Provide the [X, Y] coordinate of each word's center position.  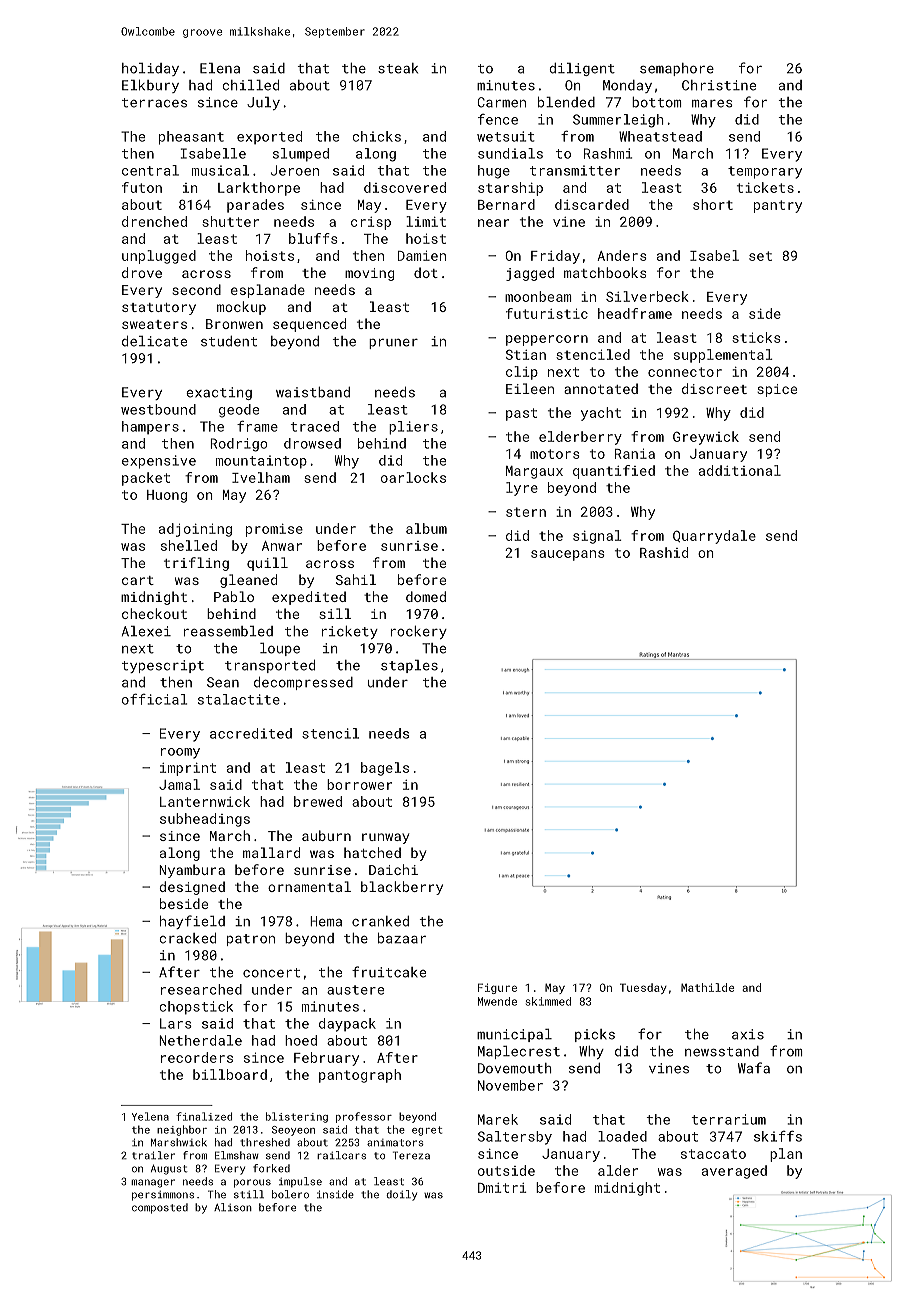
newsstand [722, 1051]
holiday [150, 69]
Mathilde [708, 987]
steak [398, 68]
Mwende [497, 1001]
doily [401, 1195]
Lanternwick [205, 801]
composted [160, 1208]
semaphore [677, 69]
